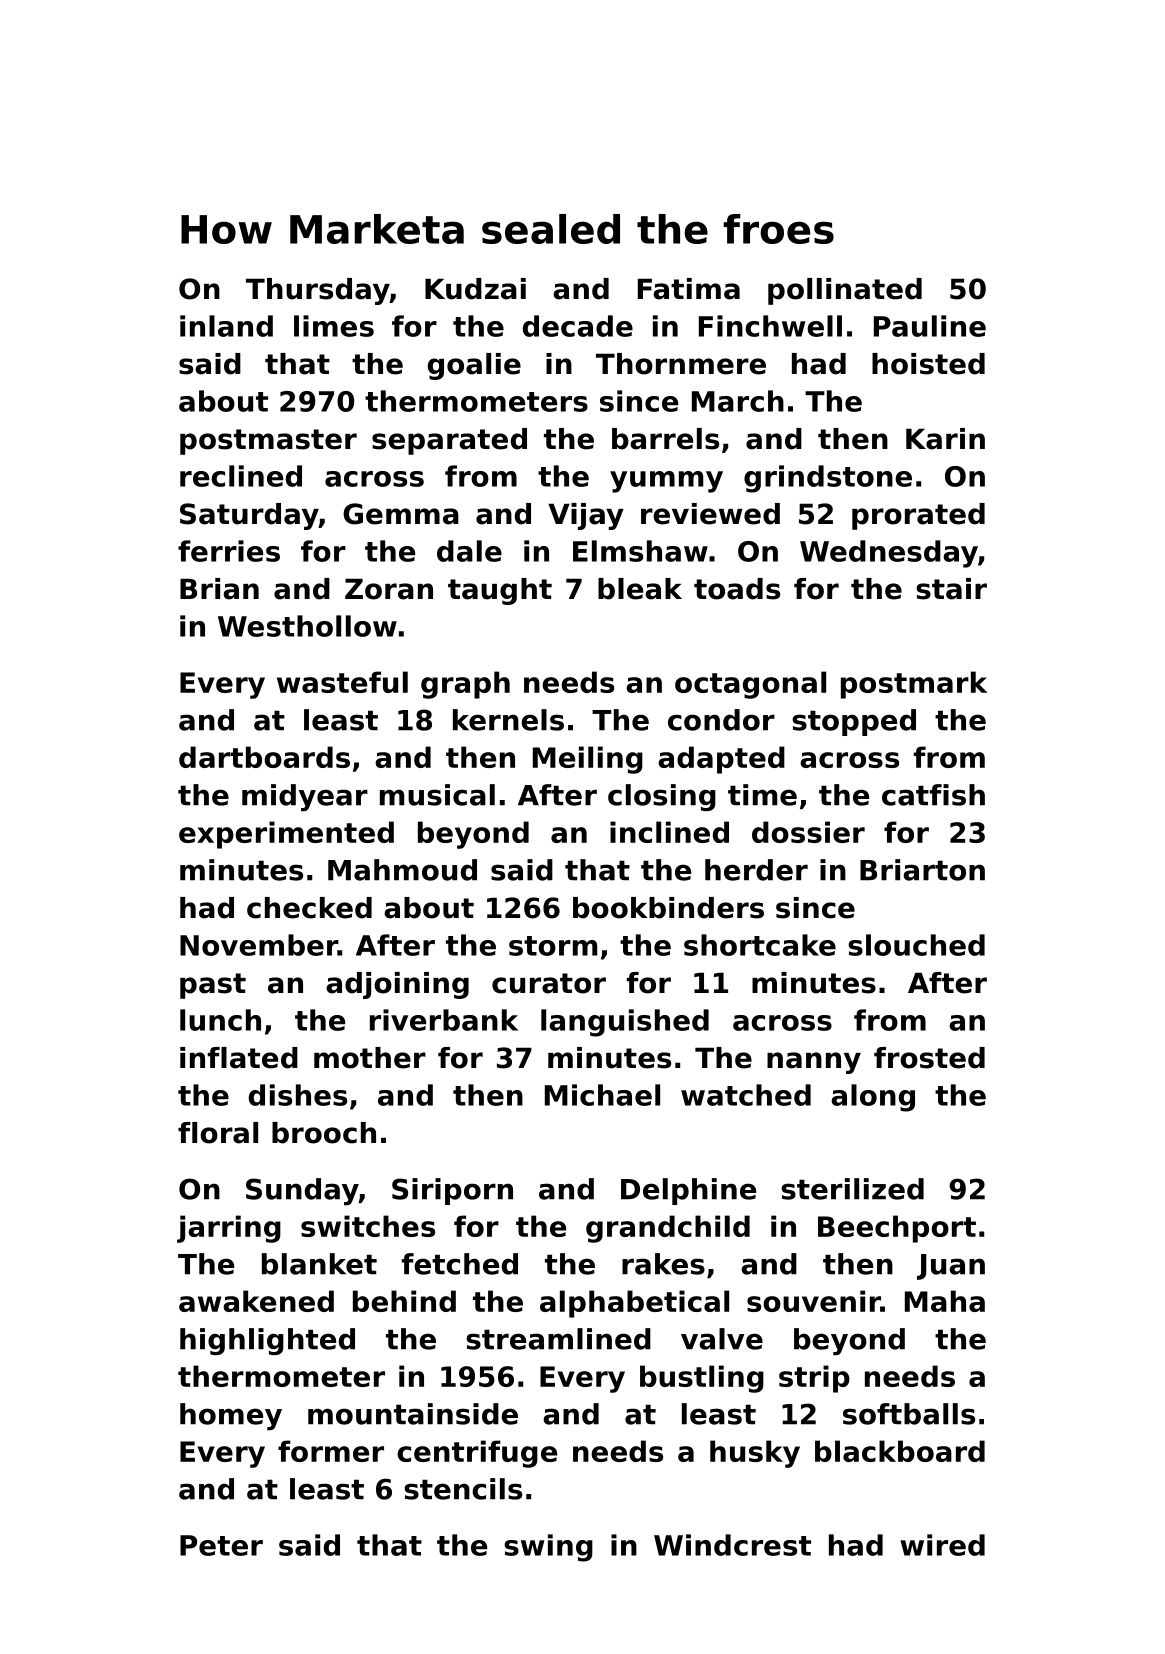 This screenshot has height=1654, width=1165. What do you see at coordinates (402, 870) in the screenshot?
I see `Mahmoud` at bounding box center [402, 870].
